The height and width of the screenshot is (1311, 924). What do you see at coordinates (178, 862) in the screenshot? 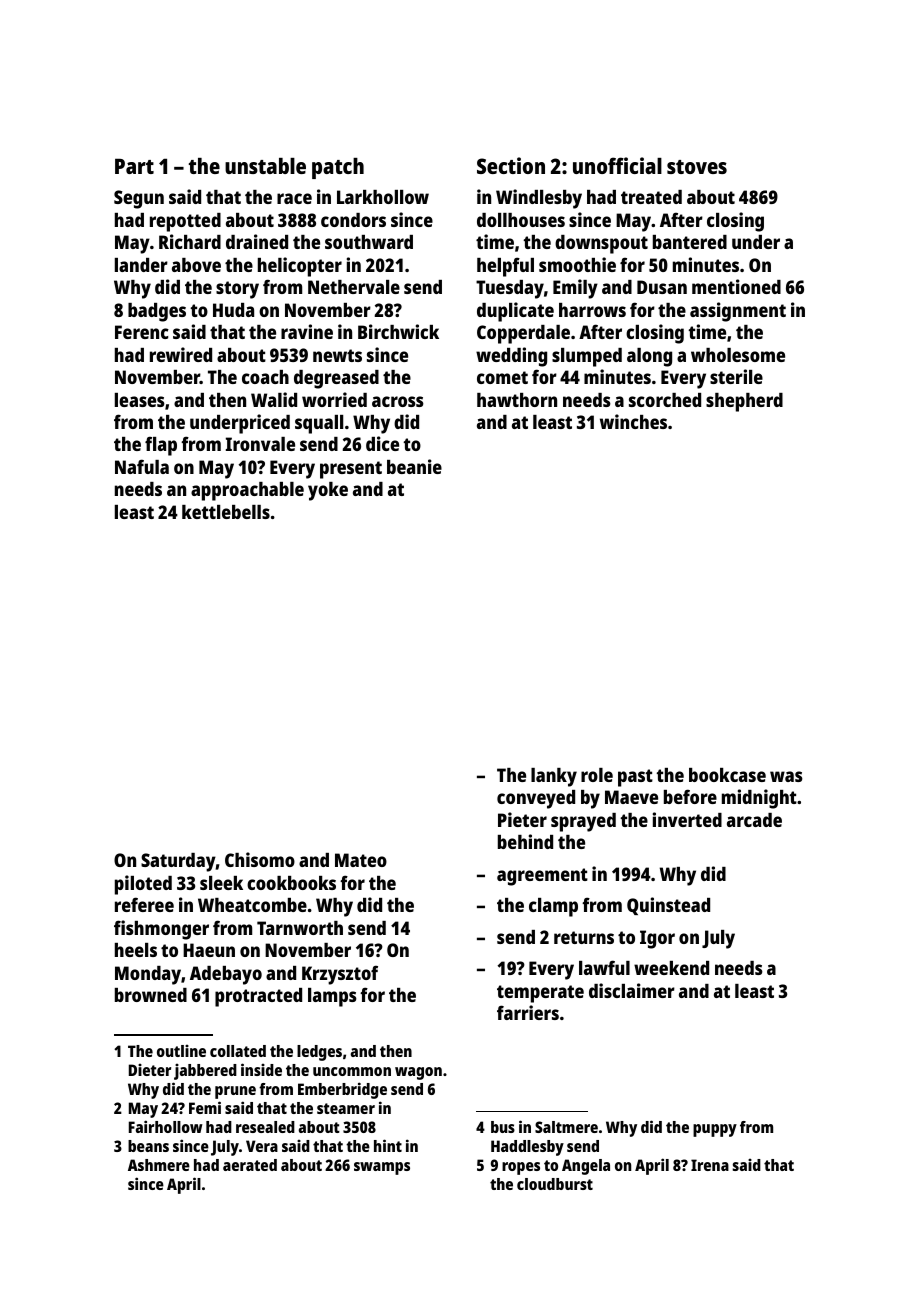
I see `Saturday` at bounding box center [178, 862].
